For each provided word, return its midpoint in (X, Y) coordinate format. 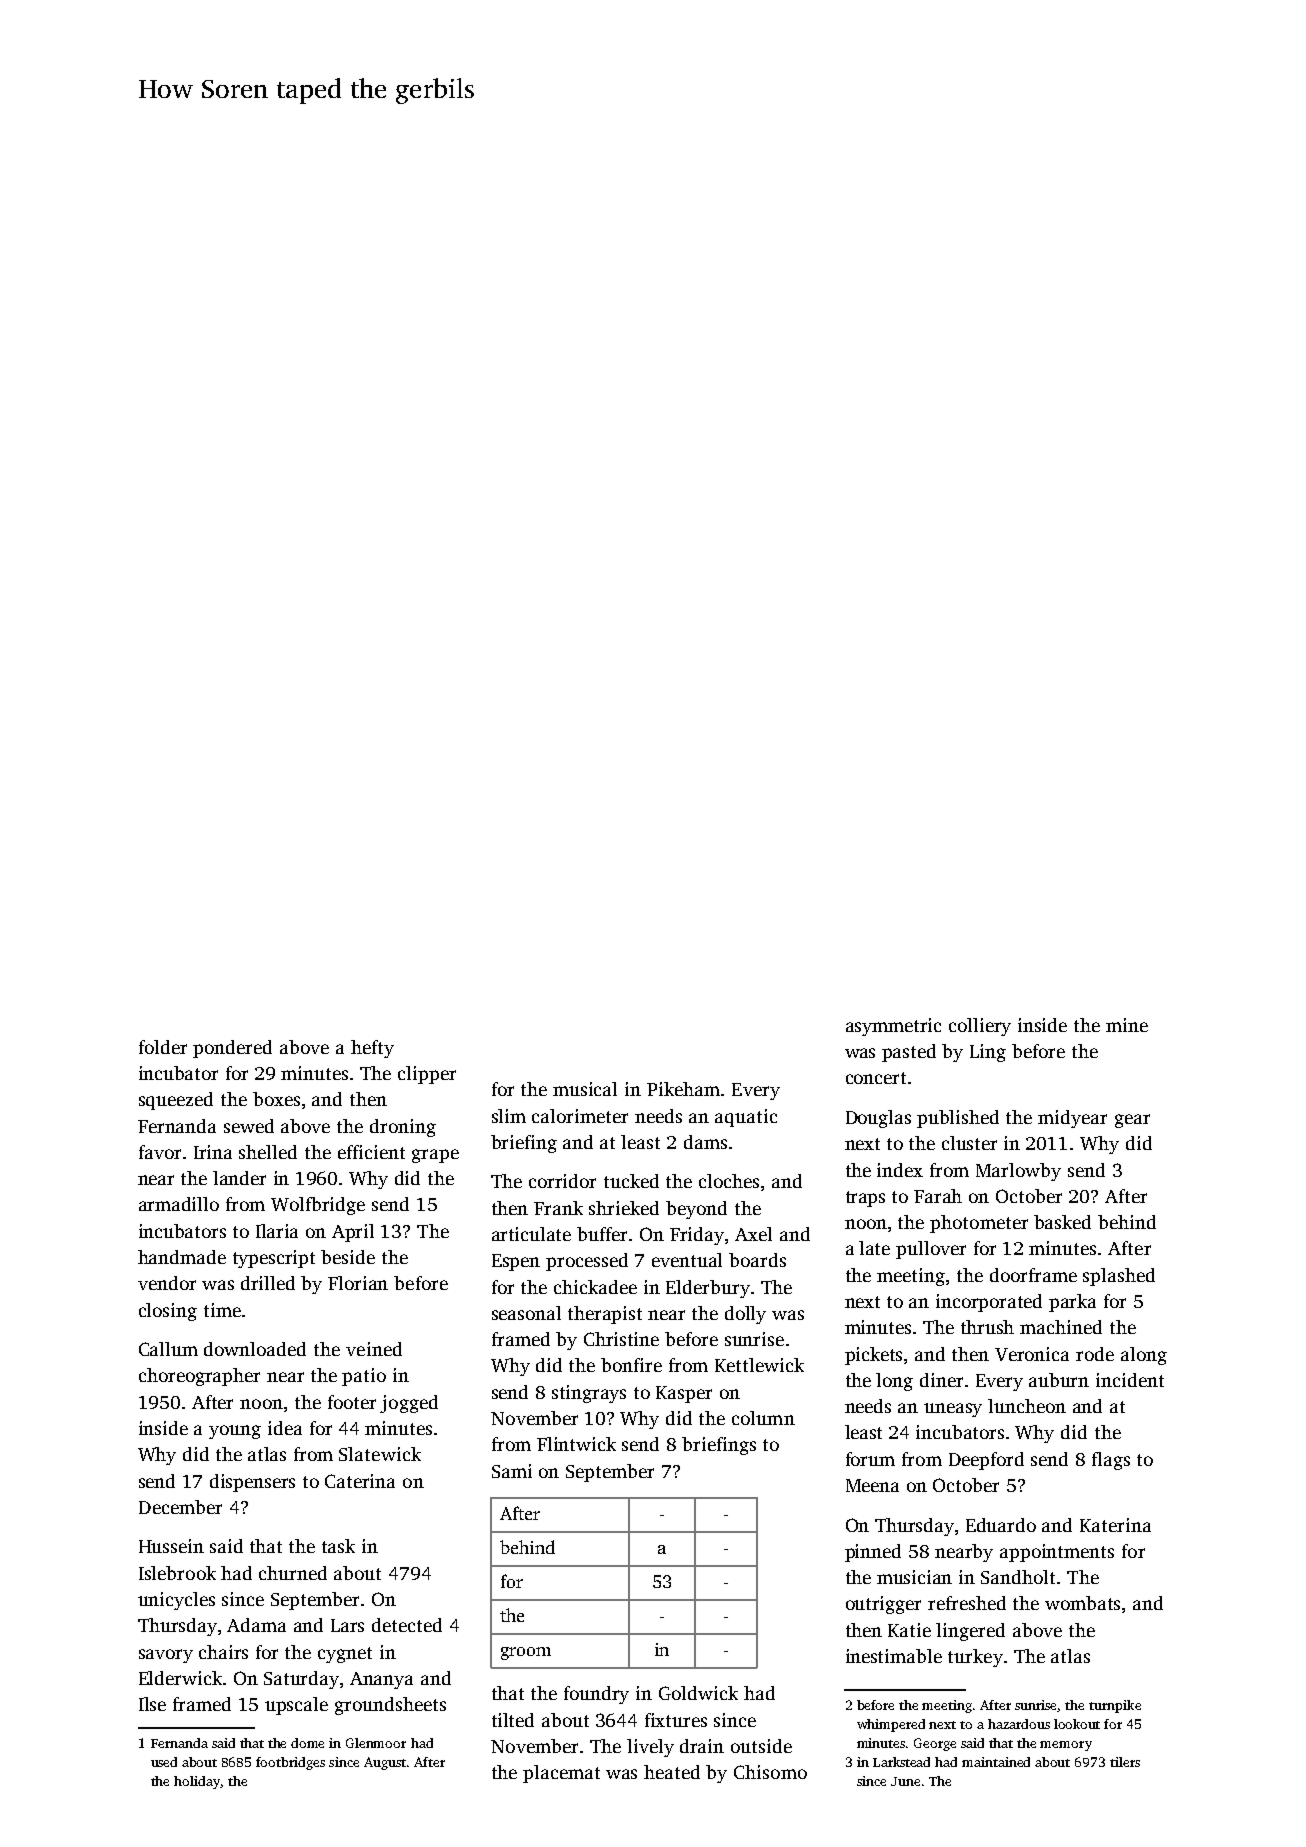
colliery (980, 1027)
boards (757, 1260)
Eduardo (1001, 1525)
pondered (232, 1049)
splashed (1119, 1277)
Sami (512, 1471)
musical (585, 1089)
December (180, 1507)
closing (168, 1312)
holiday (197, 1782)
